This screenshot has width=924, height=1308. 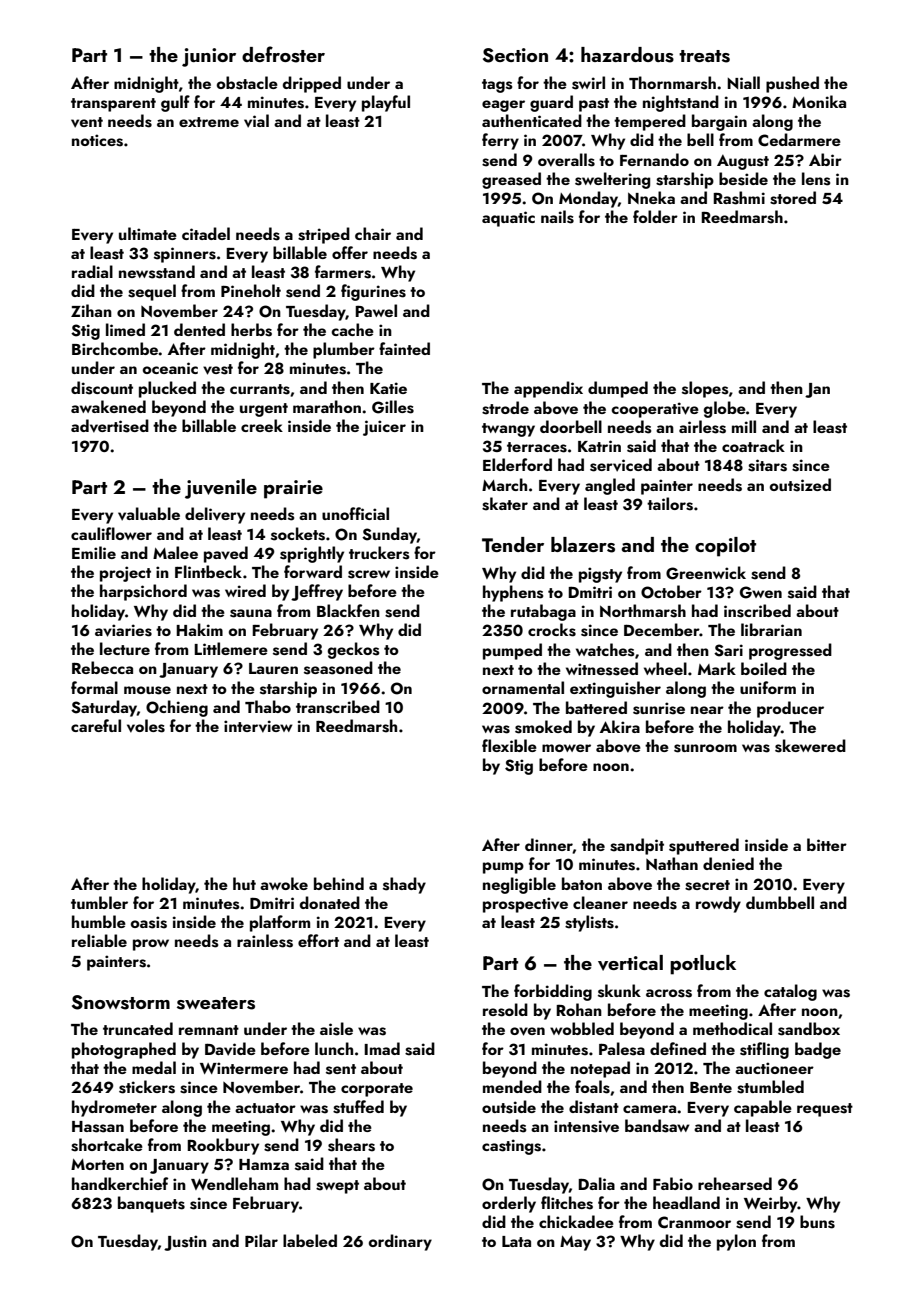 I want to click on coatrack, so click(x=753, y=445).
